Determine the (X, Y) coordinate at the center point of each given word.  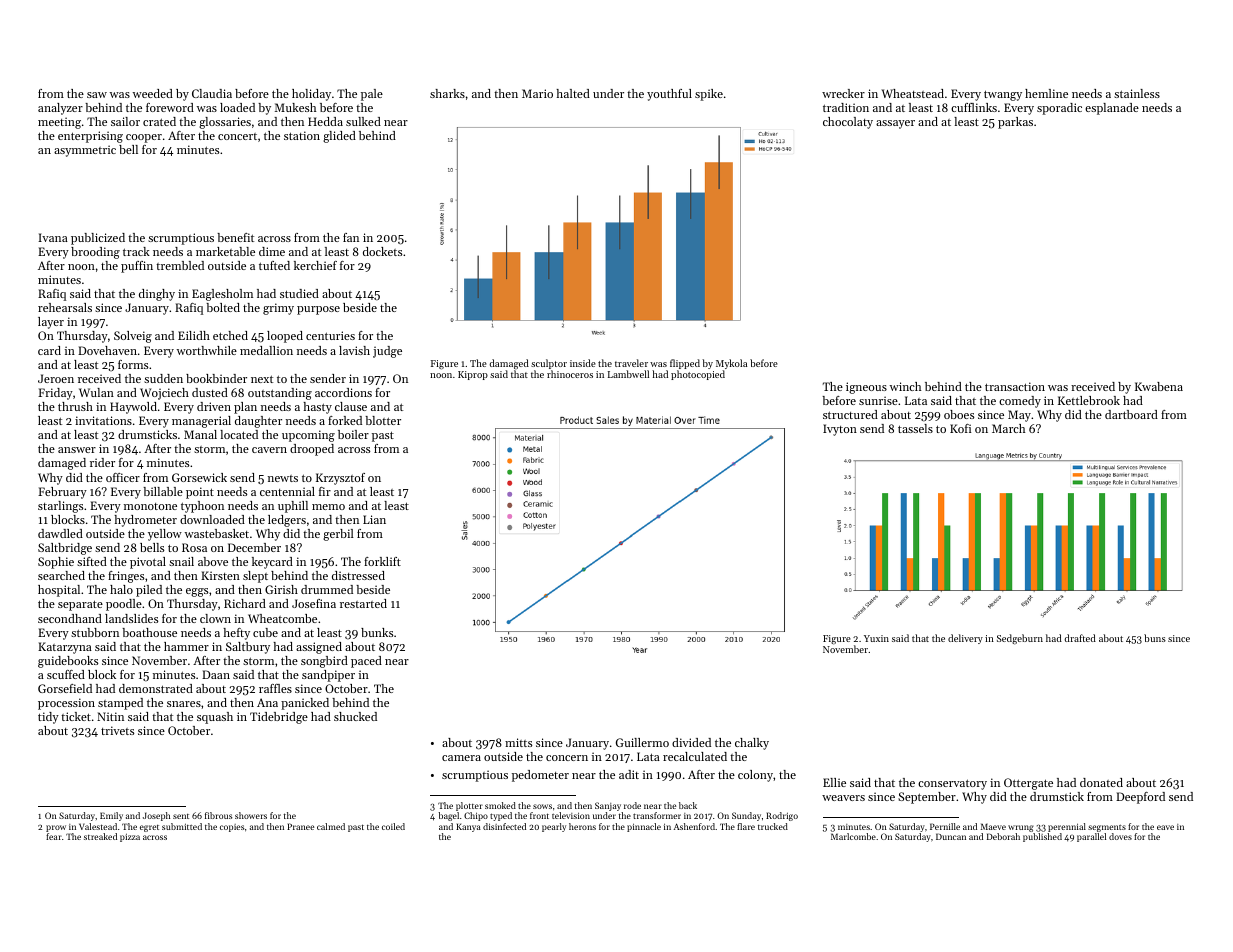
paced (366, 662)
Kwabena (1159, 386)
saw (97, 95)
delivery (965, 639)
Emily (111, 816)
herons (582, 826)
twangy (1003, 95)
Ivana (53, 237)
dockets (382, 251)
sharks (447, 93)
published (1042, 837)
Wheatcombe (282, 618)
